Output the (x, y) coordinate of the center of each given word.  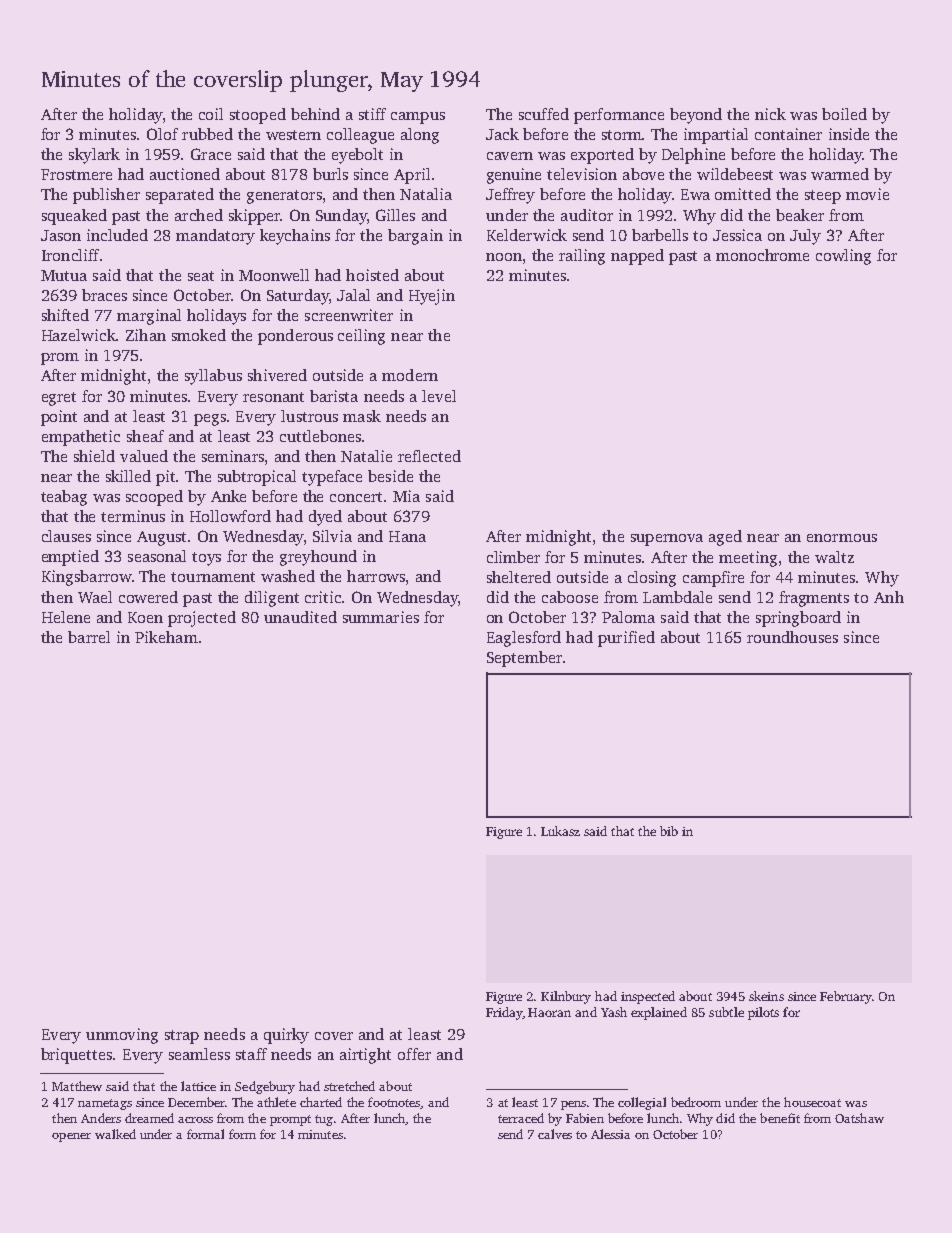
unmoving (122, 1036)
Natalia (426, 194)
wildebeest (735, 174)
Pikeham (166, 637)
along (420, 136)
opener (71, 1137)
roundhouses (792, 637)
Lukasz (560, 831)
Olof (162, 134)
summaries (381, 617)
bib (669, 831)
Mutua (64, 275)
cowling (843, 257)
